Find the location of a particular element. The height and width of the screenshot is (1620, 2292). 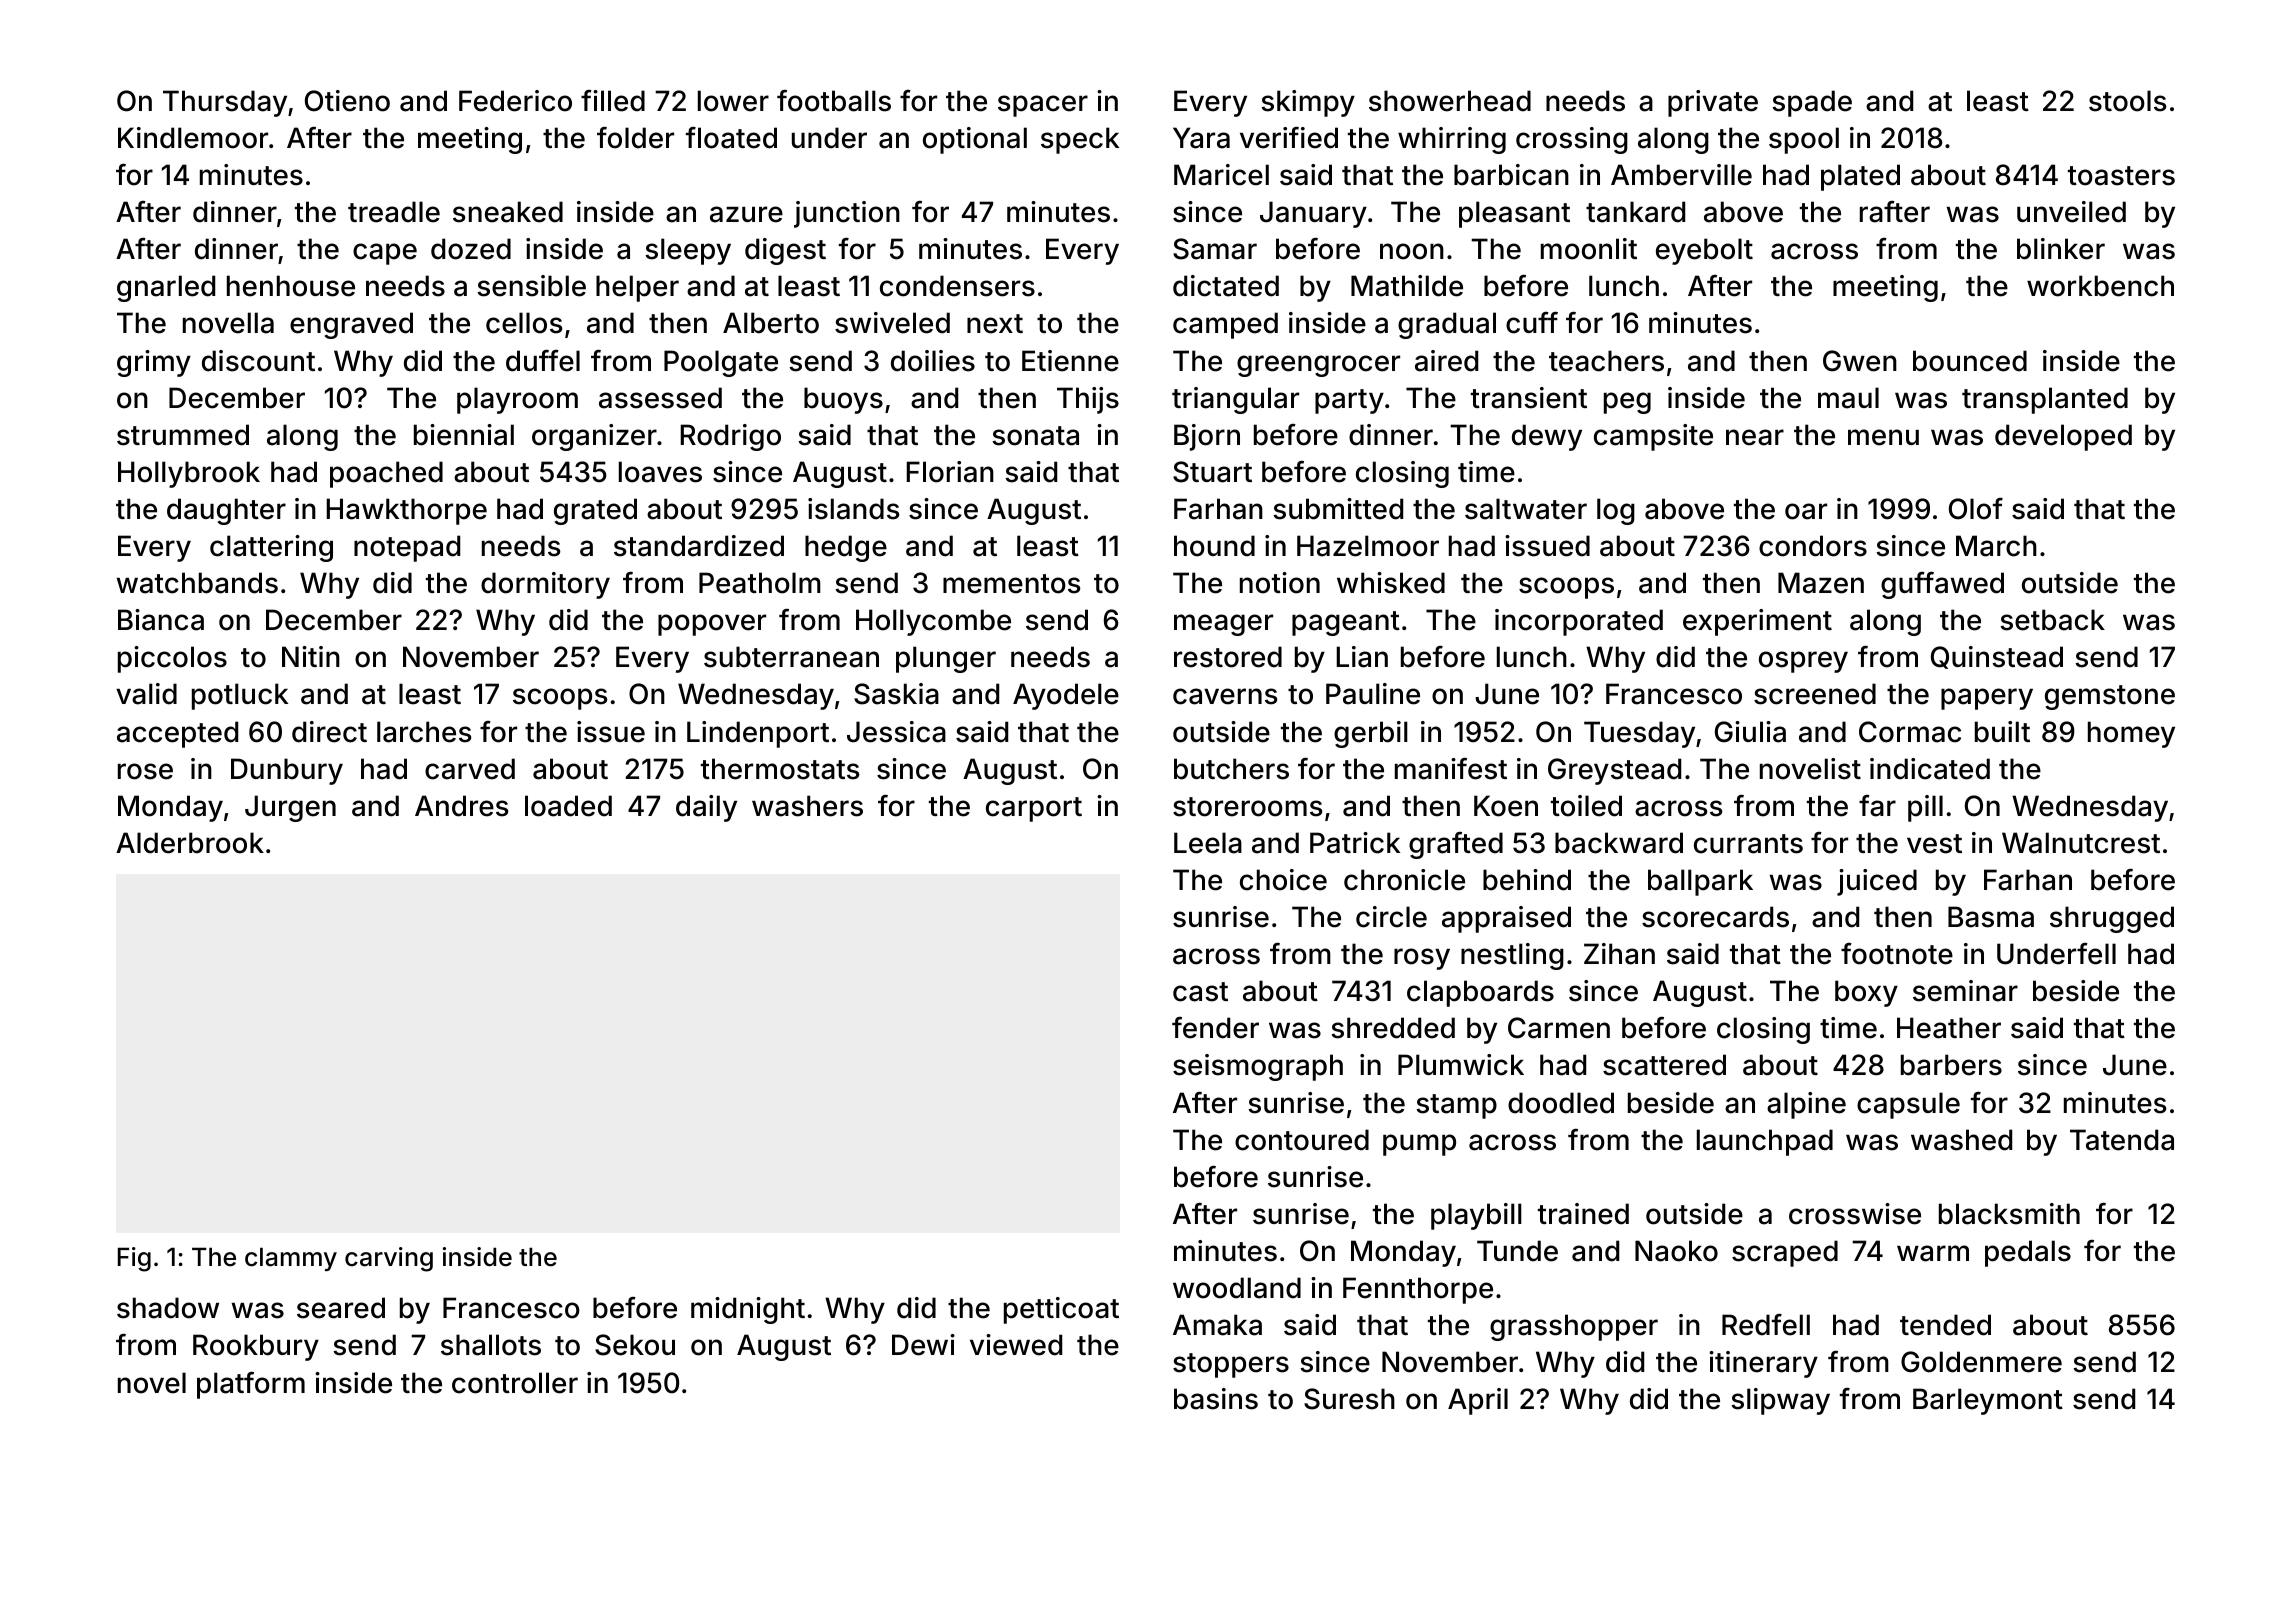

carved is located at coordinates (470, 769).
